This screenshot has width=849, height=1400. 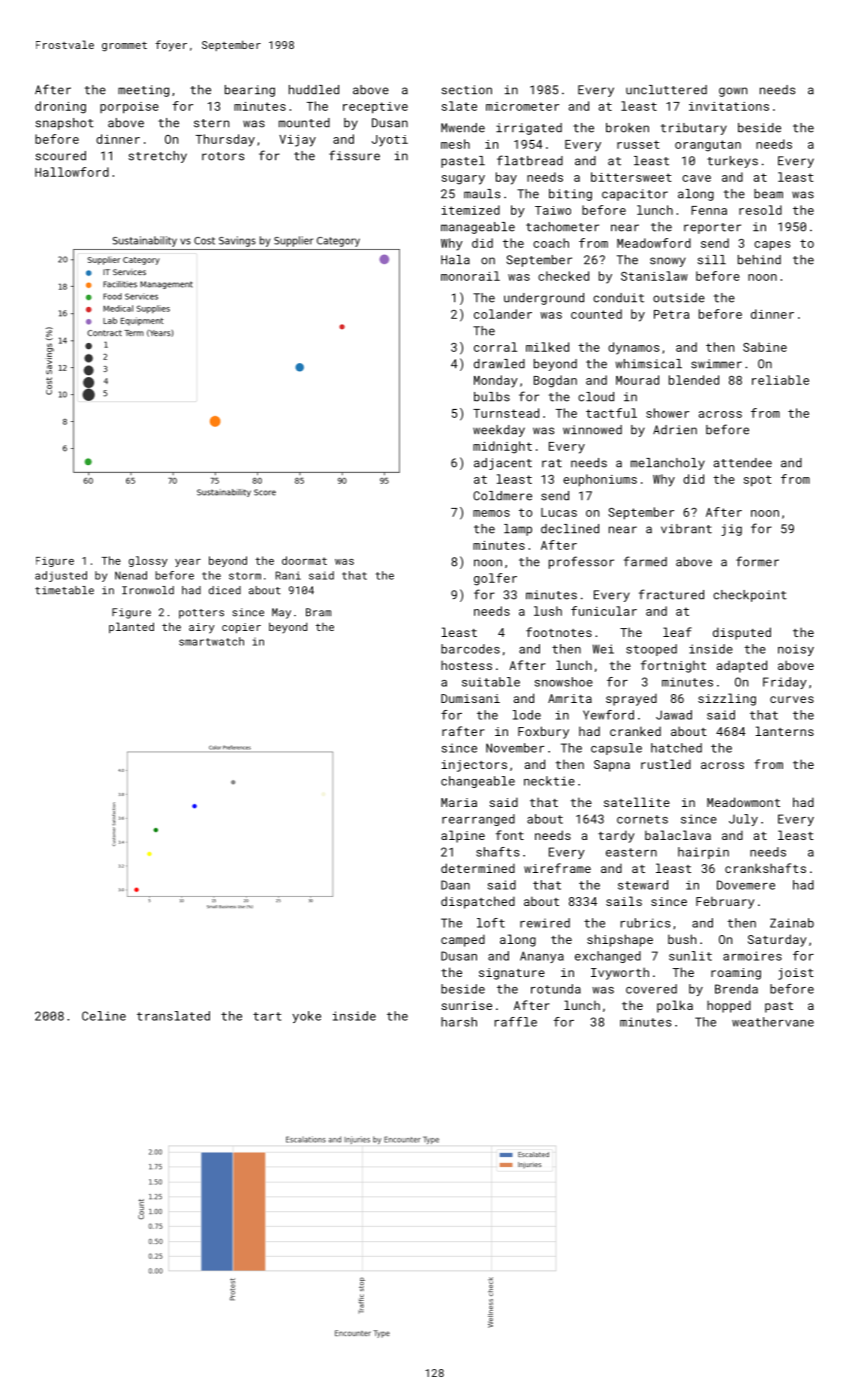 I want to click on tart, so click(x=267, y=1016).
